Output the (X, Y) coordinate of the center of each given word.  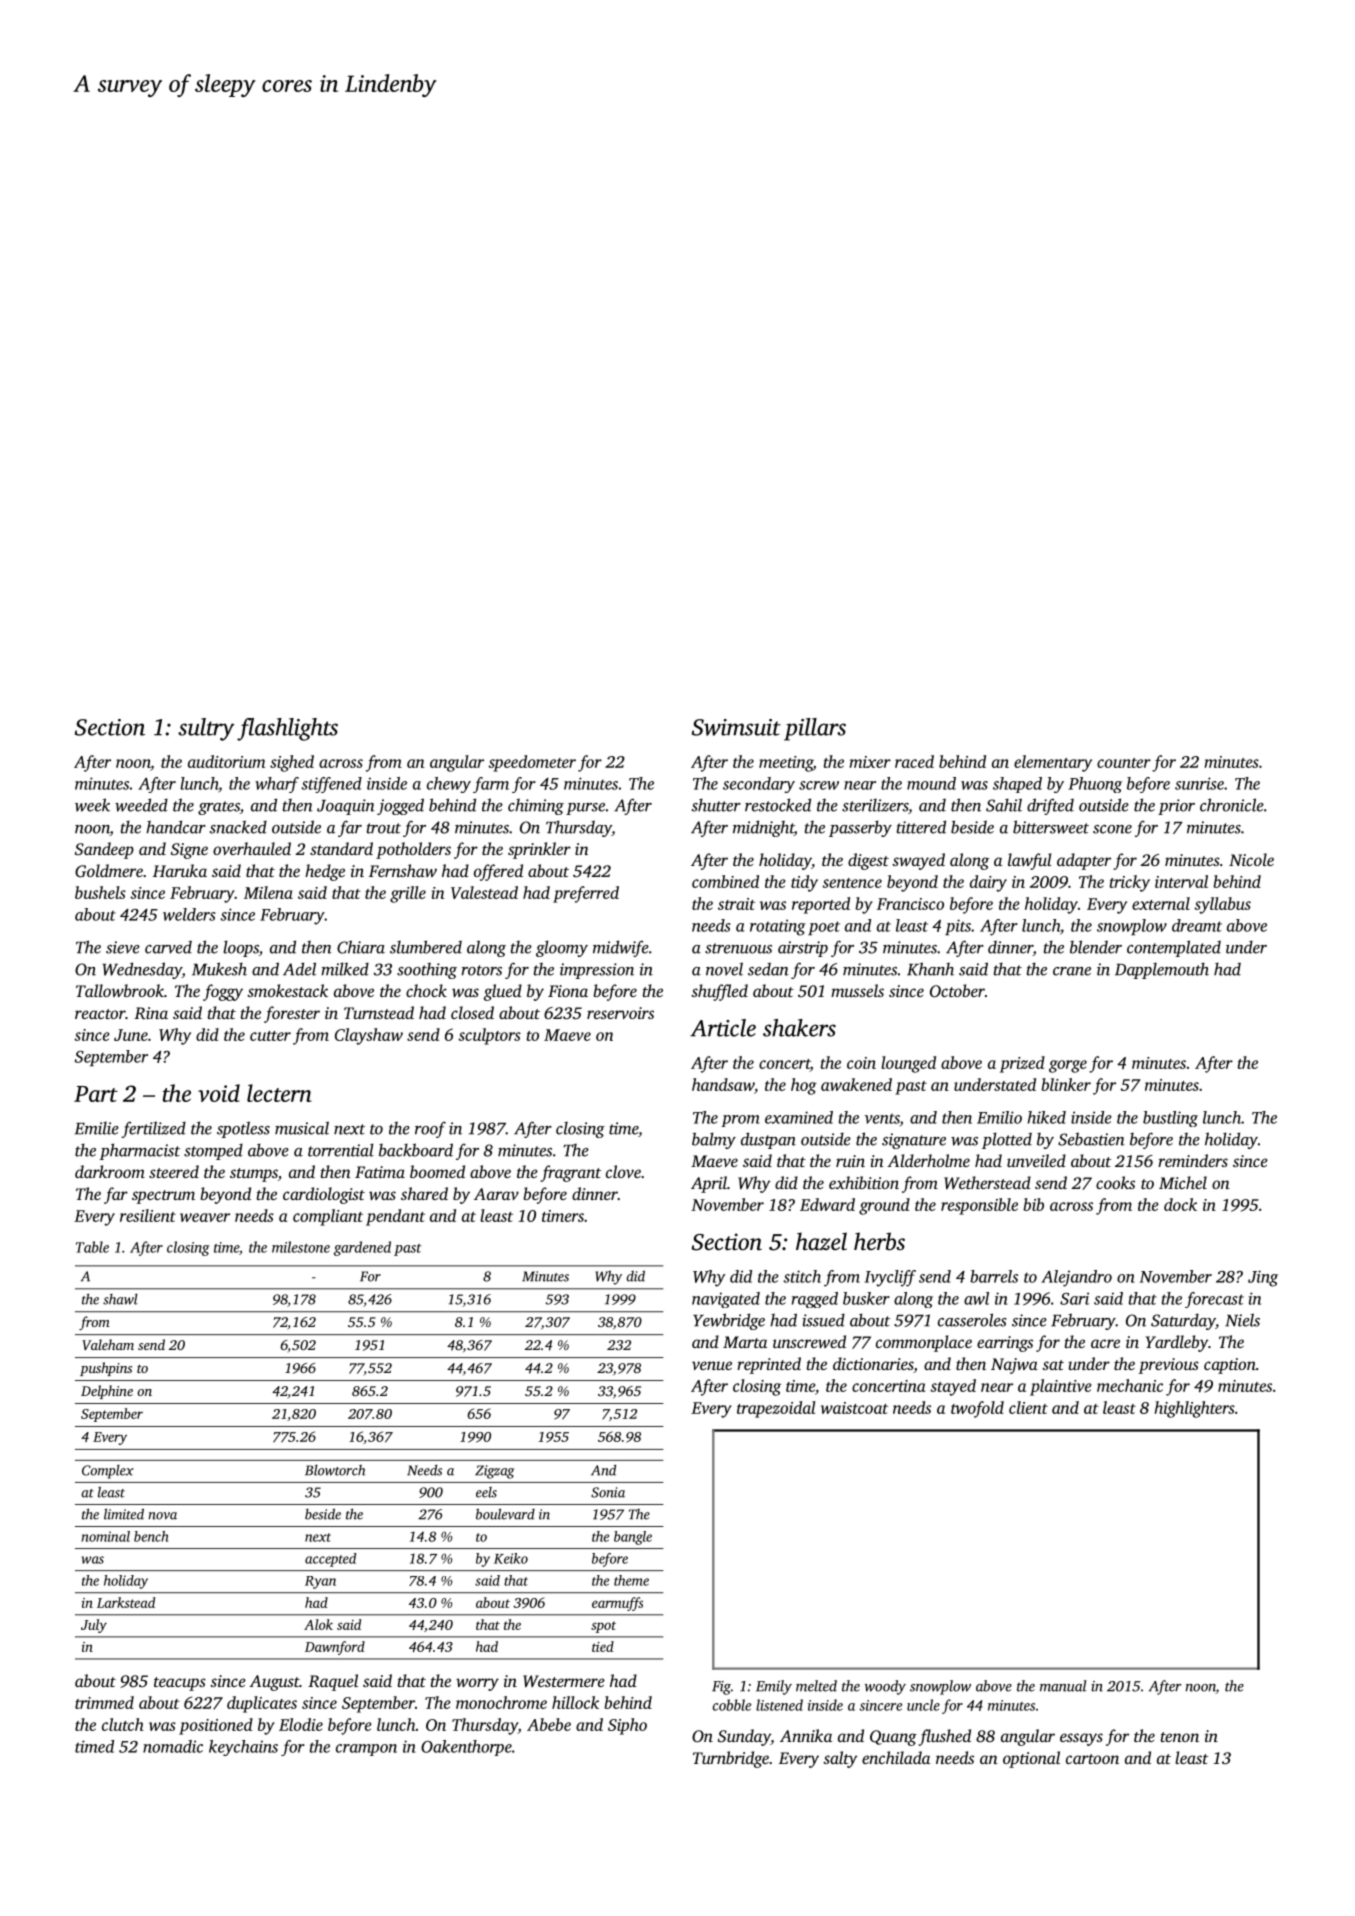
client (1028, 1407)
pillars (815, 729)
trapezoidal (776, 1409)
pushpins (106, 1369)
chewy (449, 785)
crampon (366, 1750)
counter (1124, 763)
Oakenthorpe (466, 1748)
